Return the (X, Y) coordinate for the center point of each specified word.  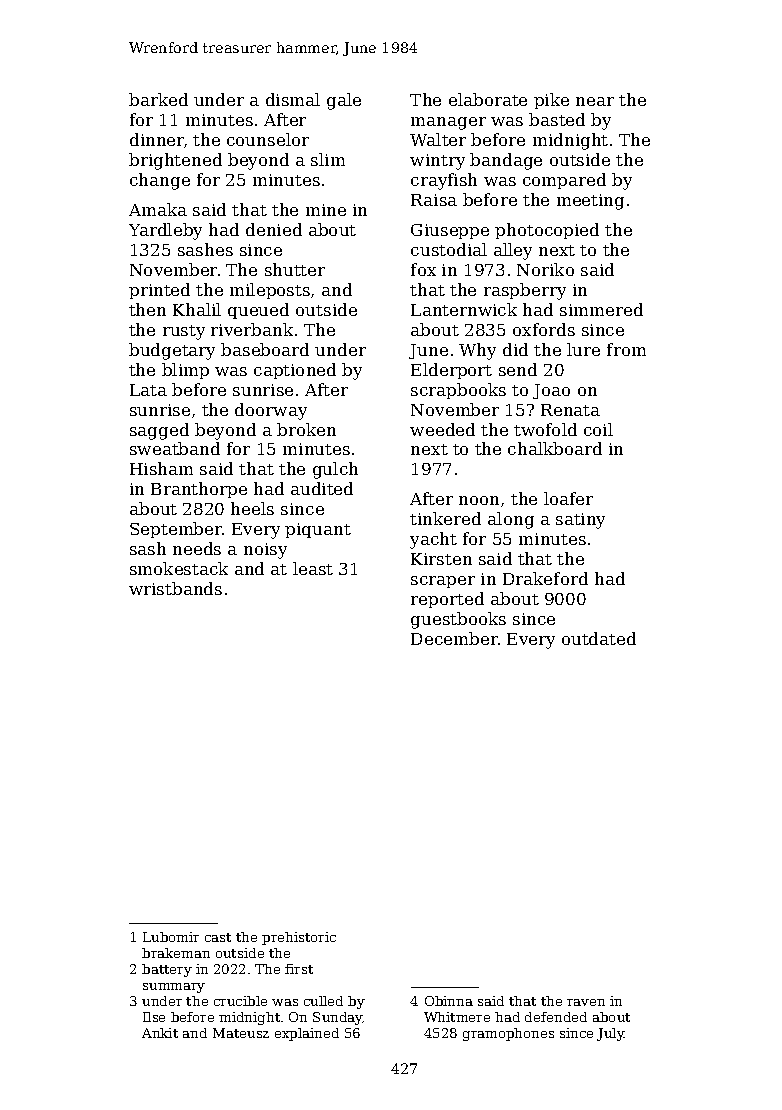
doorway (271, 411)
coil (598, 429)
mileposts (270, 291)
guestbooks (458, 620)
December (454, 638)
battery (167, 970)
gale (344, 101)
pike (551, 101)
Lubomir (171, 937)
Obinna (449, 1001)
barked (158, 99)
